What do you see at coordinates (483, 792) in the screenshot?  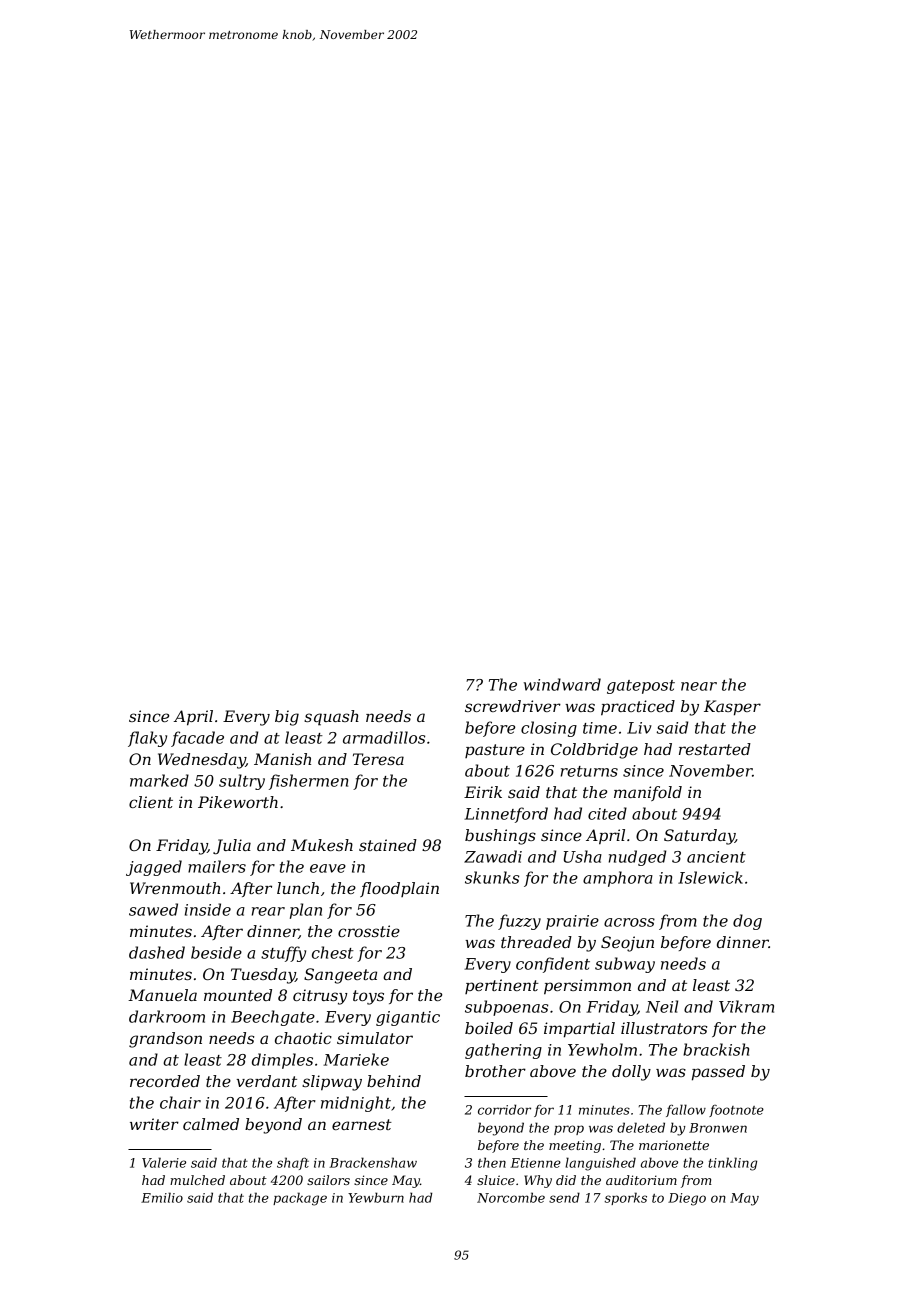 I see `Eirik` at bounding box center [483, 792].
